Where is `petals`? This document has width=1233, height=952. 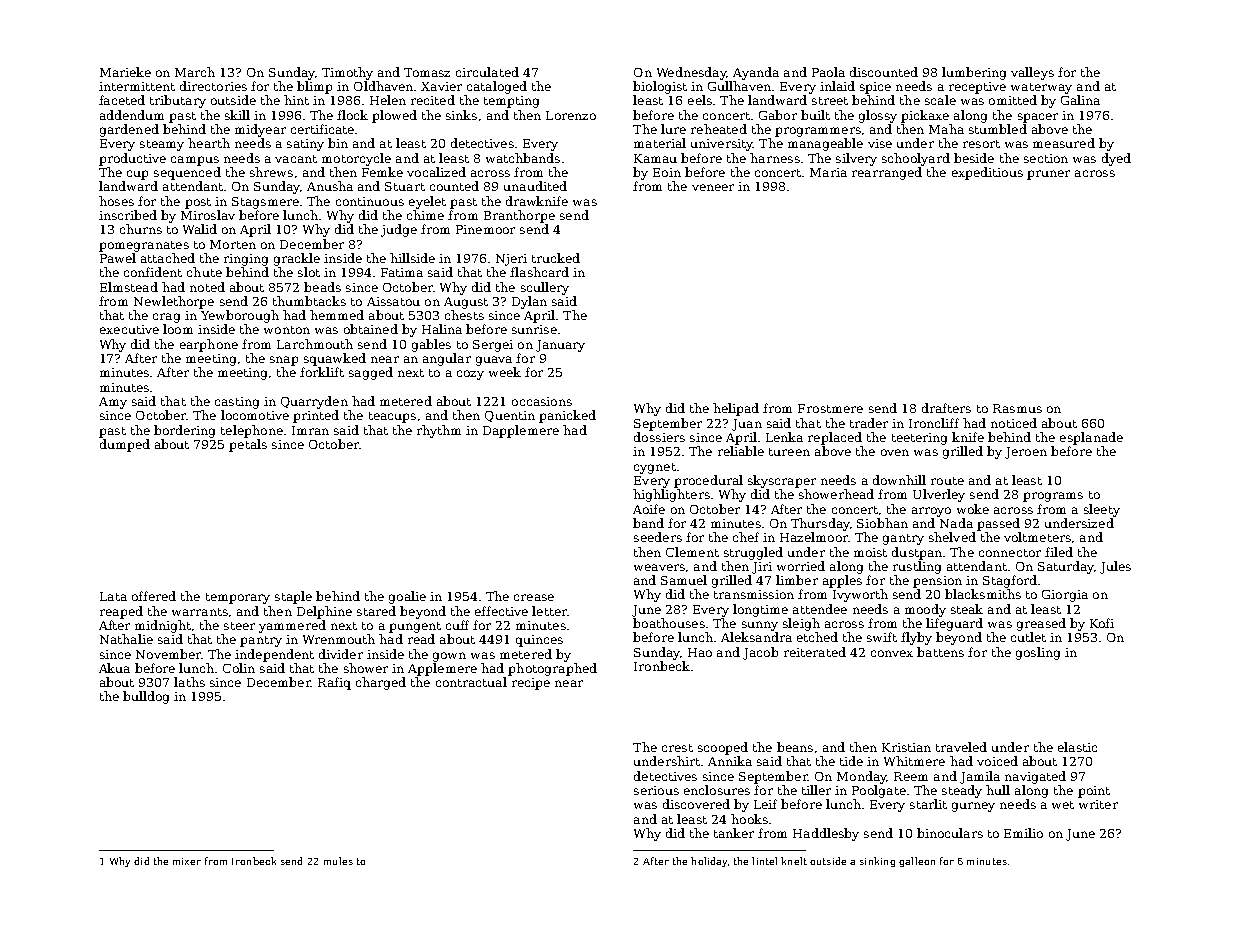
petals is located at coordinates (248, 445).
